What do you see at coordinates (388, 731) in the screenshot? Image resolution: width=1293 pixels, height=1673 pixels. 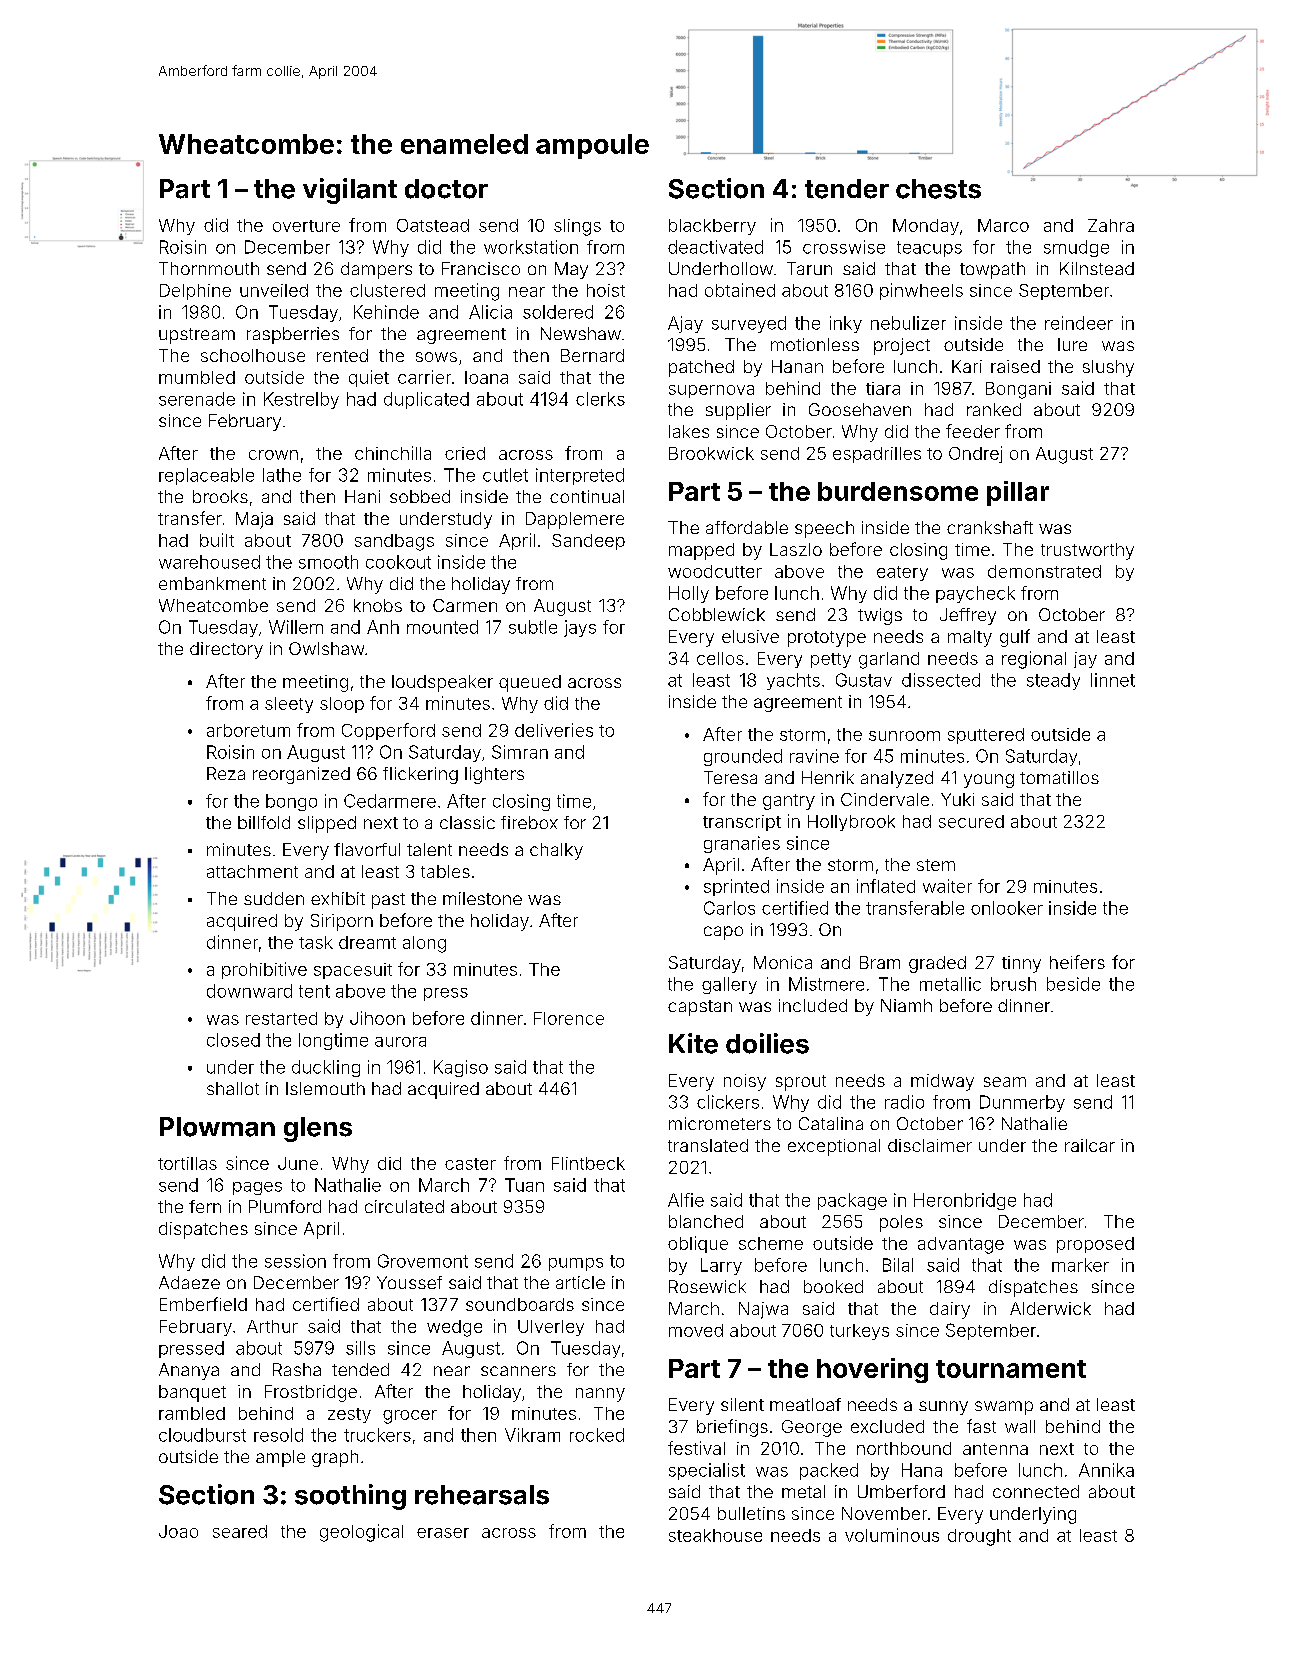 I see `Copperford` at bounding box center [388, 731].
